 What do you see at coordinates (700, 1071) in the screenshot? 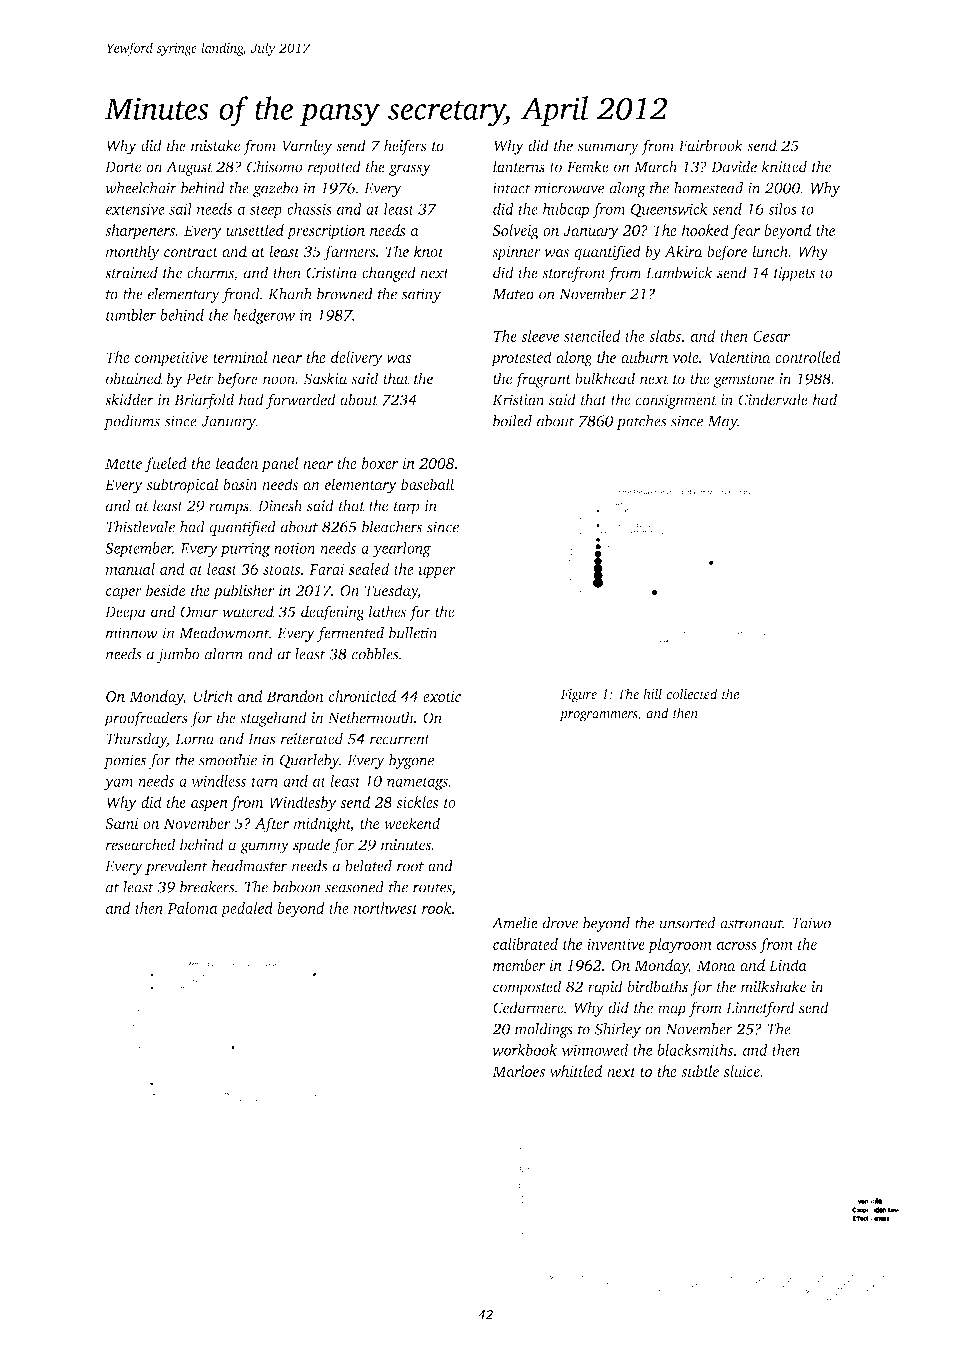
I see `subtle` at bounding box center [700, 1071].
